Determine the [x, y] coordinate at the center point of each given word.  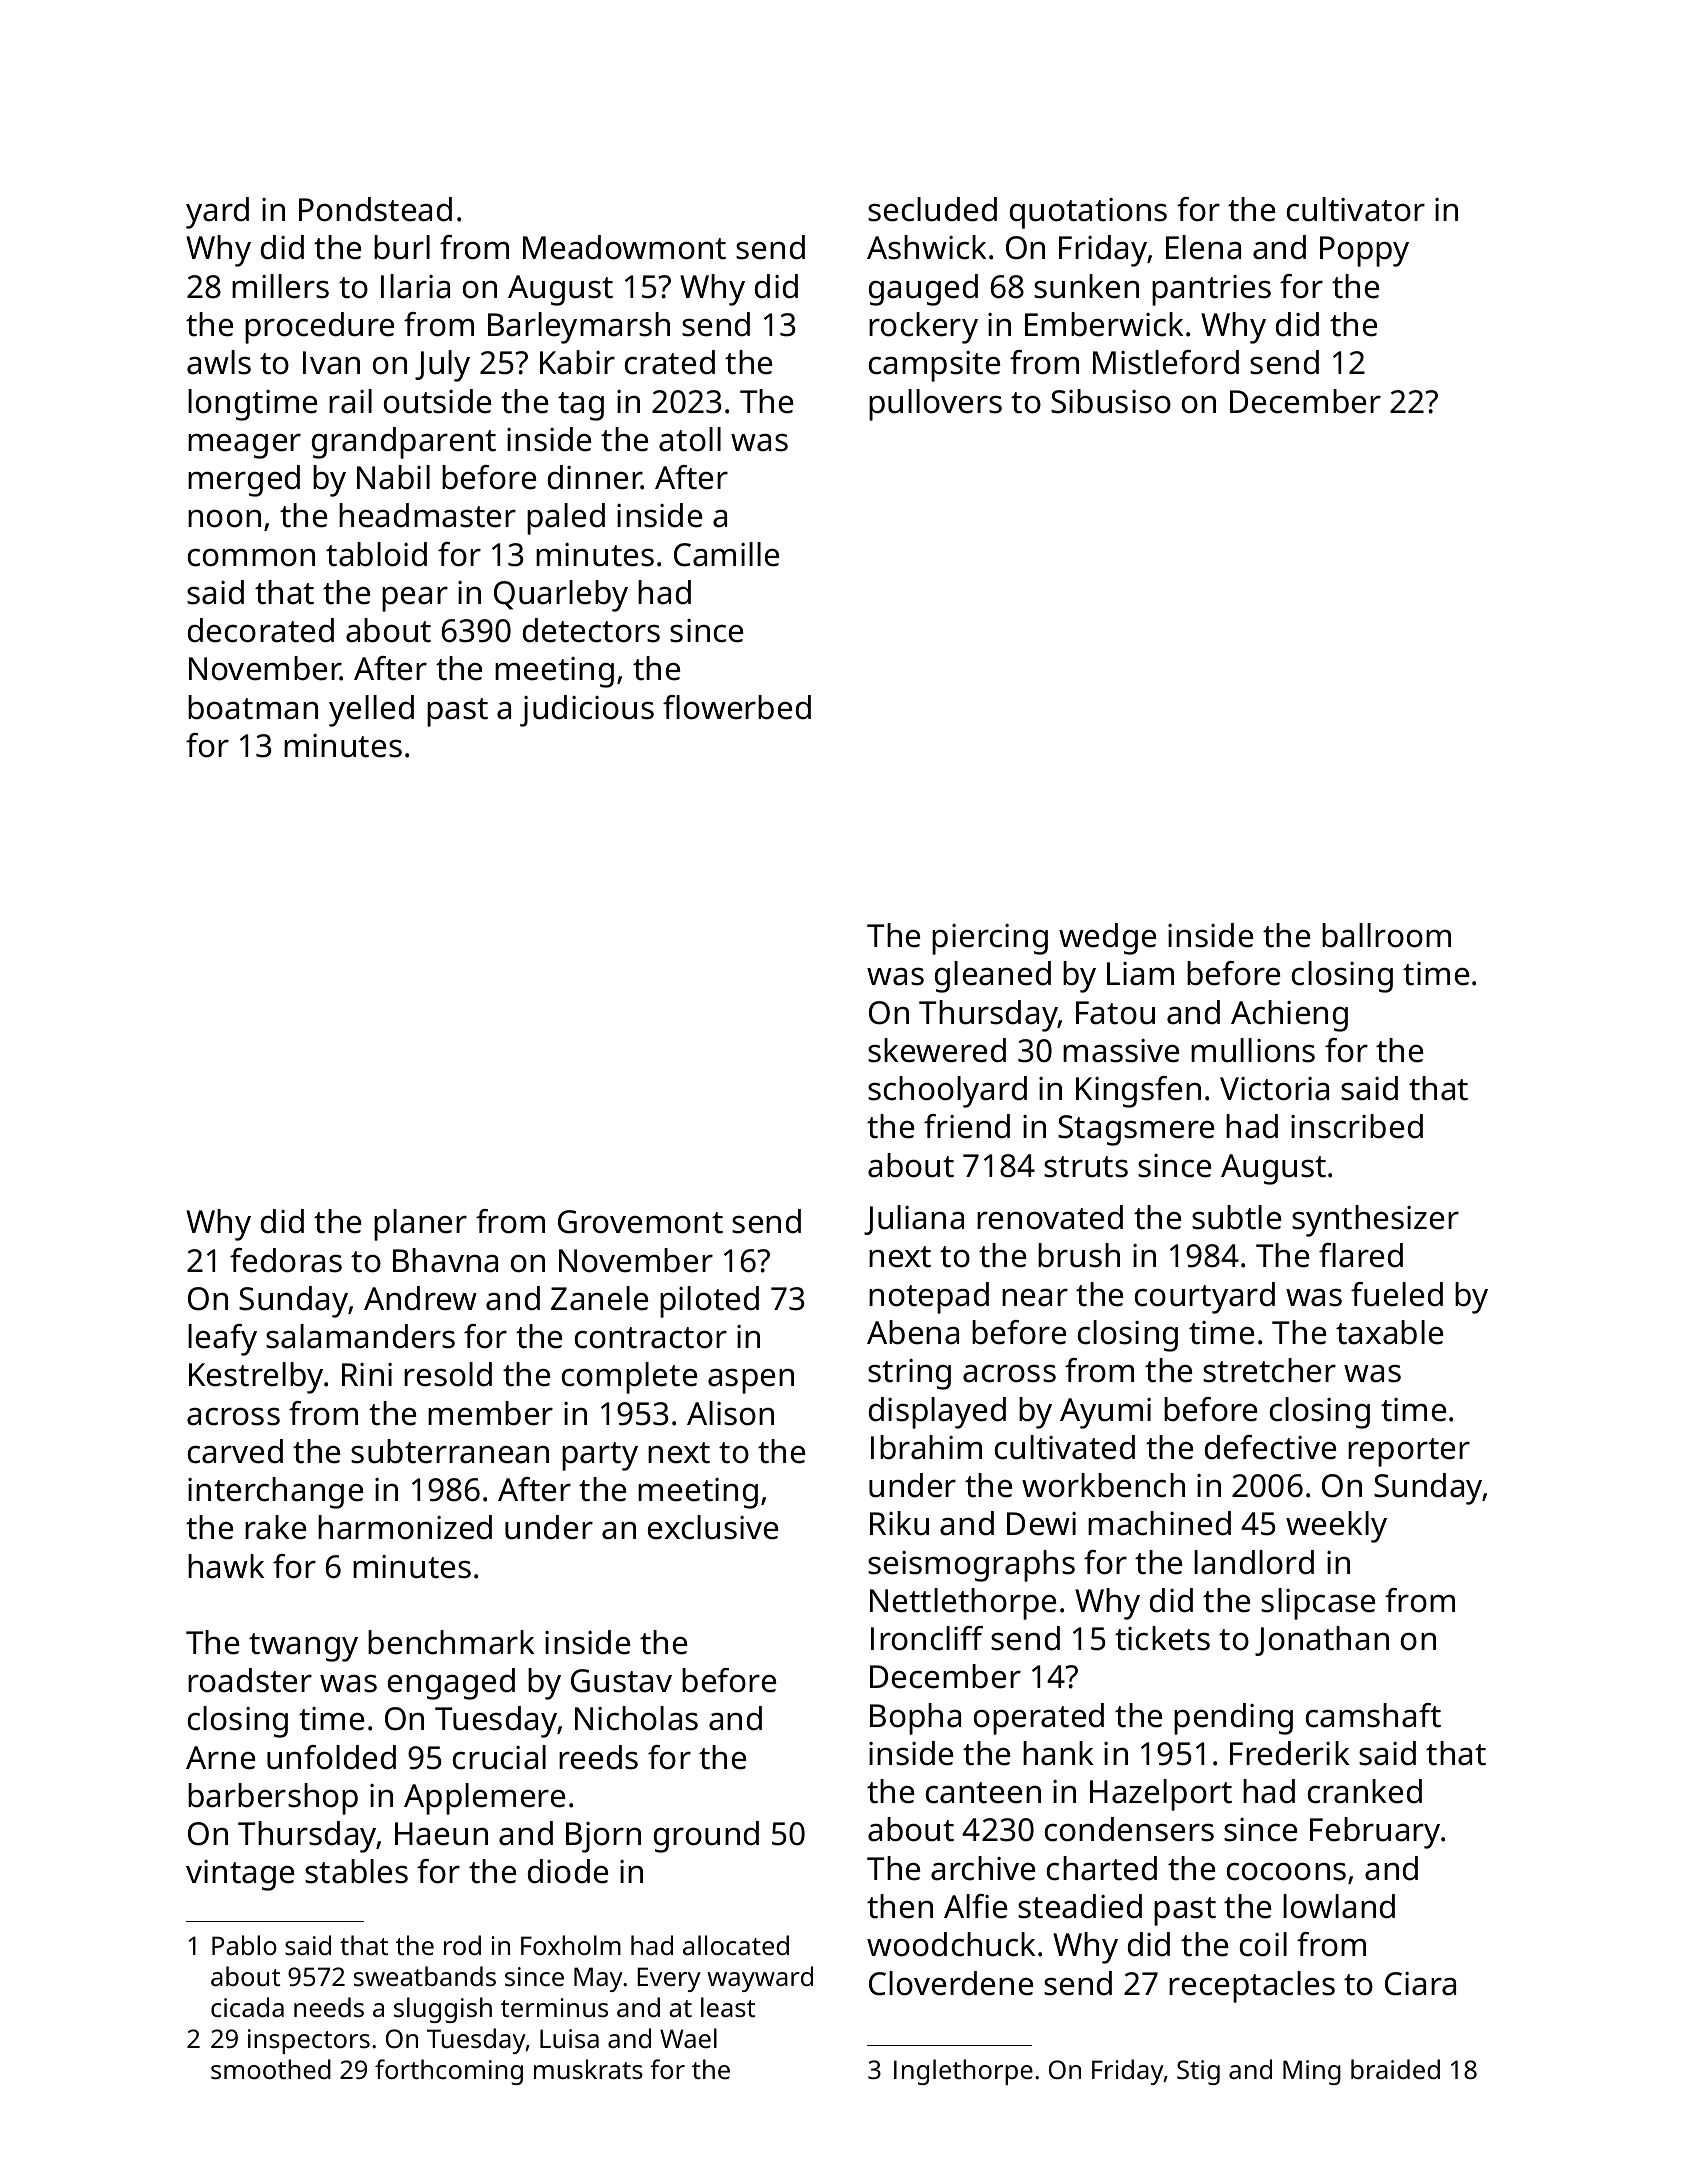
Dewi [1041, 1524]
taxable [1389, 1332]
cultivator [1356, 209]
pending [1233, 1719]
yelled [371, 711]
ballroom [1386, 935]
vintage [240, 1875]
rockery [923, 328]
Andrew [420, 1298]
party [600, 1456]
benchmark [451, 1642]
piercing [990, 939]
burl [402, 247]
